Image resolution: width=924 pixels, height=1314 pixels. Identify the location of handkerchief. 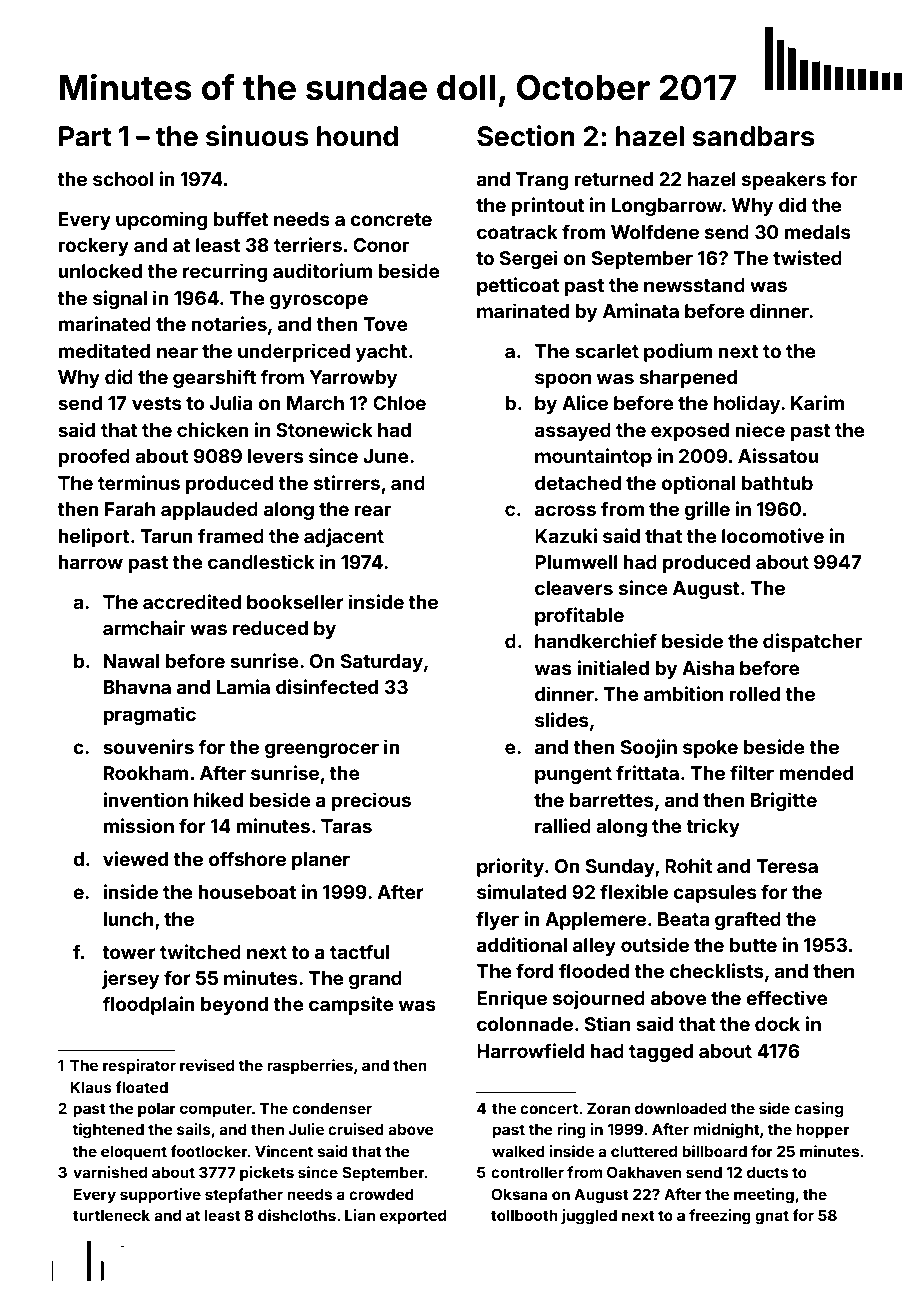
(596, 640).
